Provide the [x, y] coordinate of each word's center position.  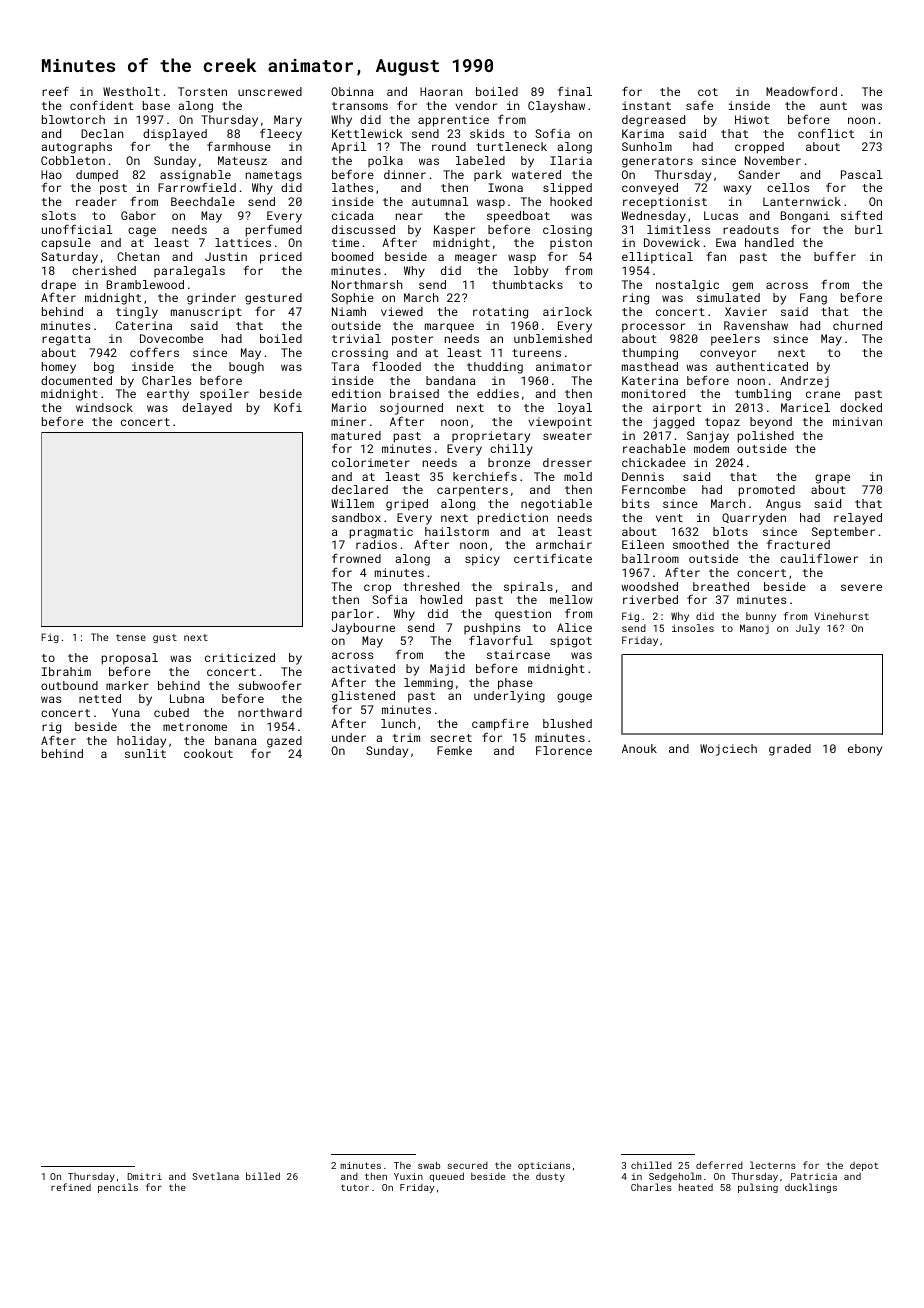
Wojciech [728, 750]
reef [55, 91]
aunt [833, 106]
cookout [208, 753]
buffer [835, 256]
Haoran [441, 91]
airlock [567, 311]
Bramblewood [145, 284]
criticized [240, 657]
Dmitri [144, 1176]
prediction [513, 519]
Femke [454, 750]
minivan [857, 421]
